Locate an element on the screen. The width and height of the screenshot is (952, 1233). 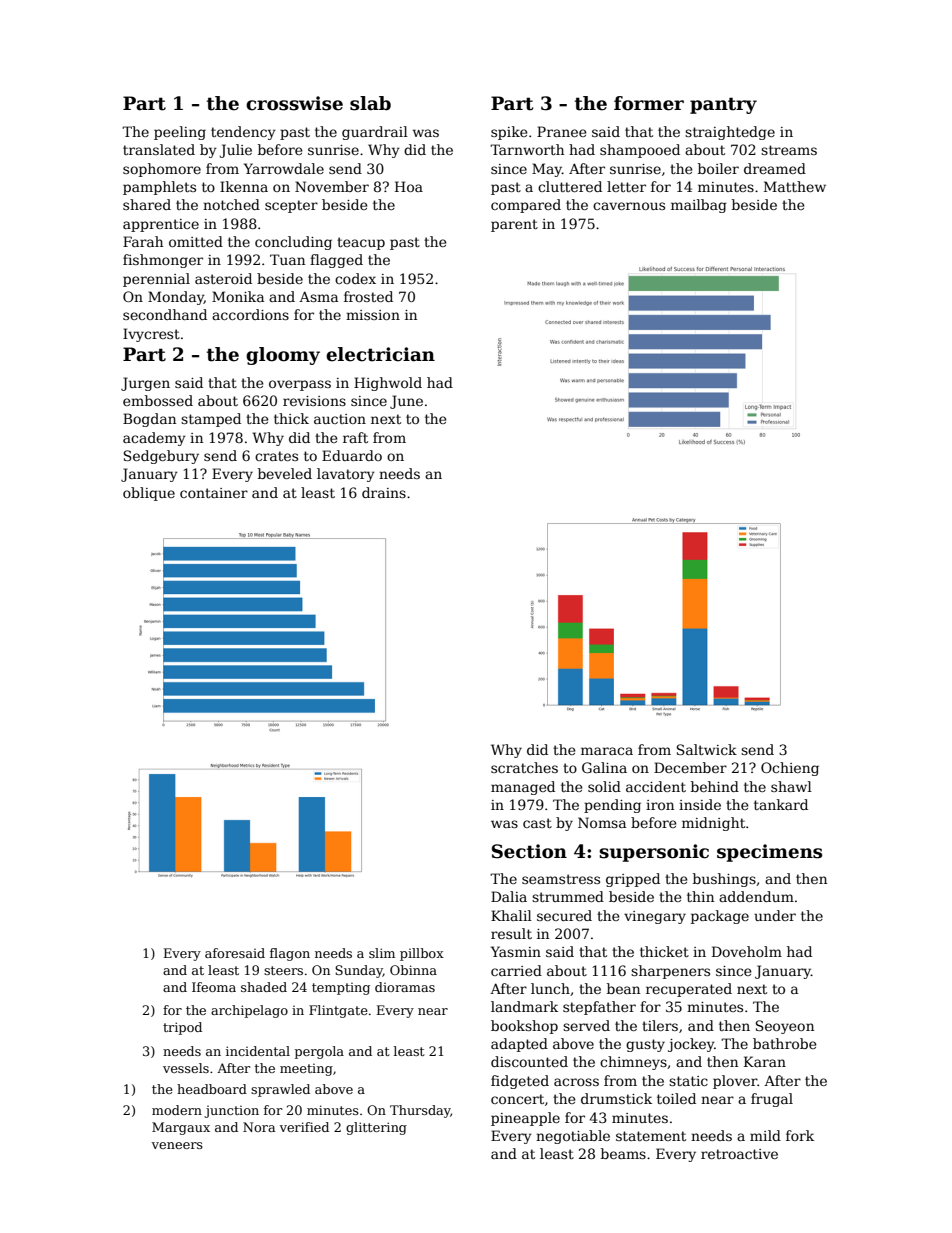
peeling is located at coordinates (180, 133).
